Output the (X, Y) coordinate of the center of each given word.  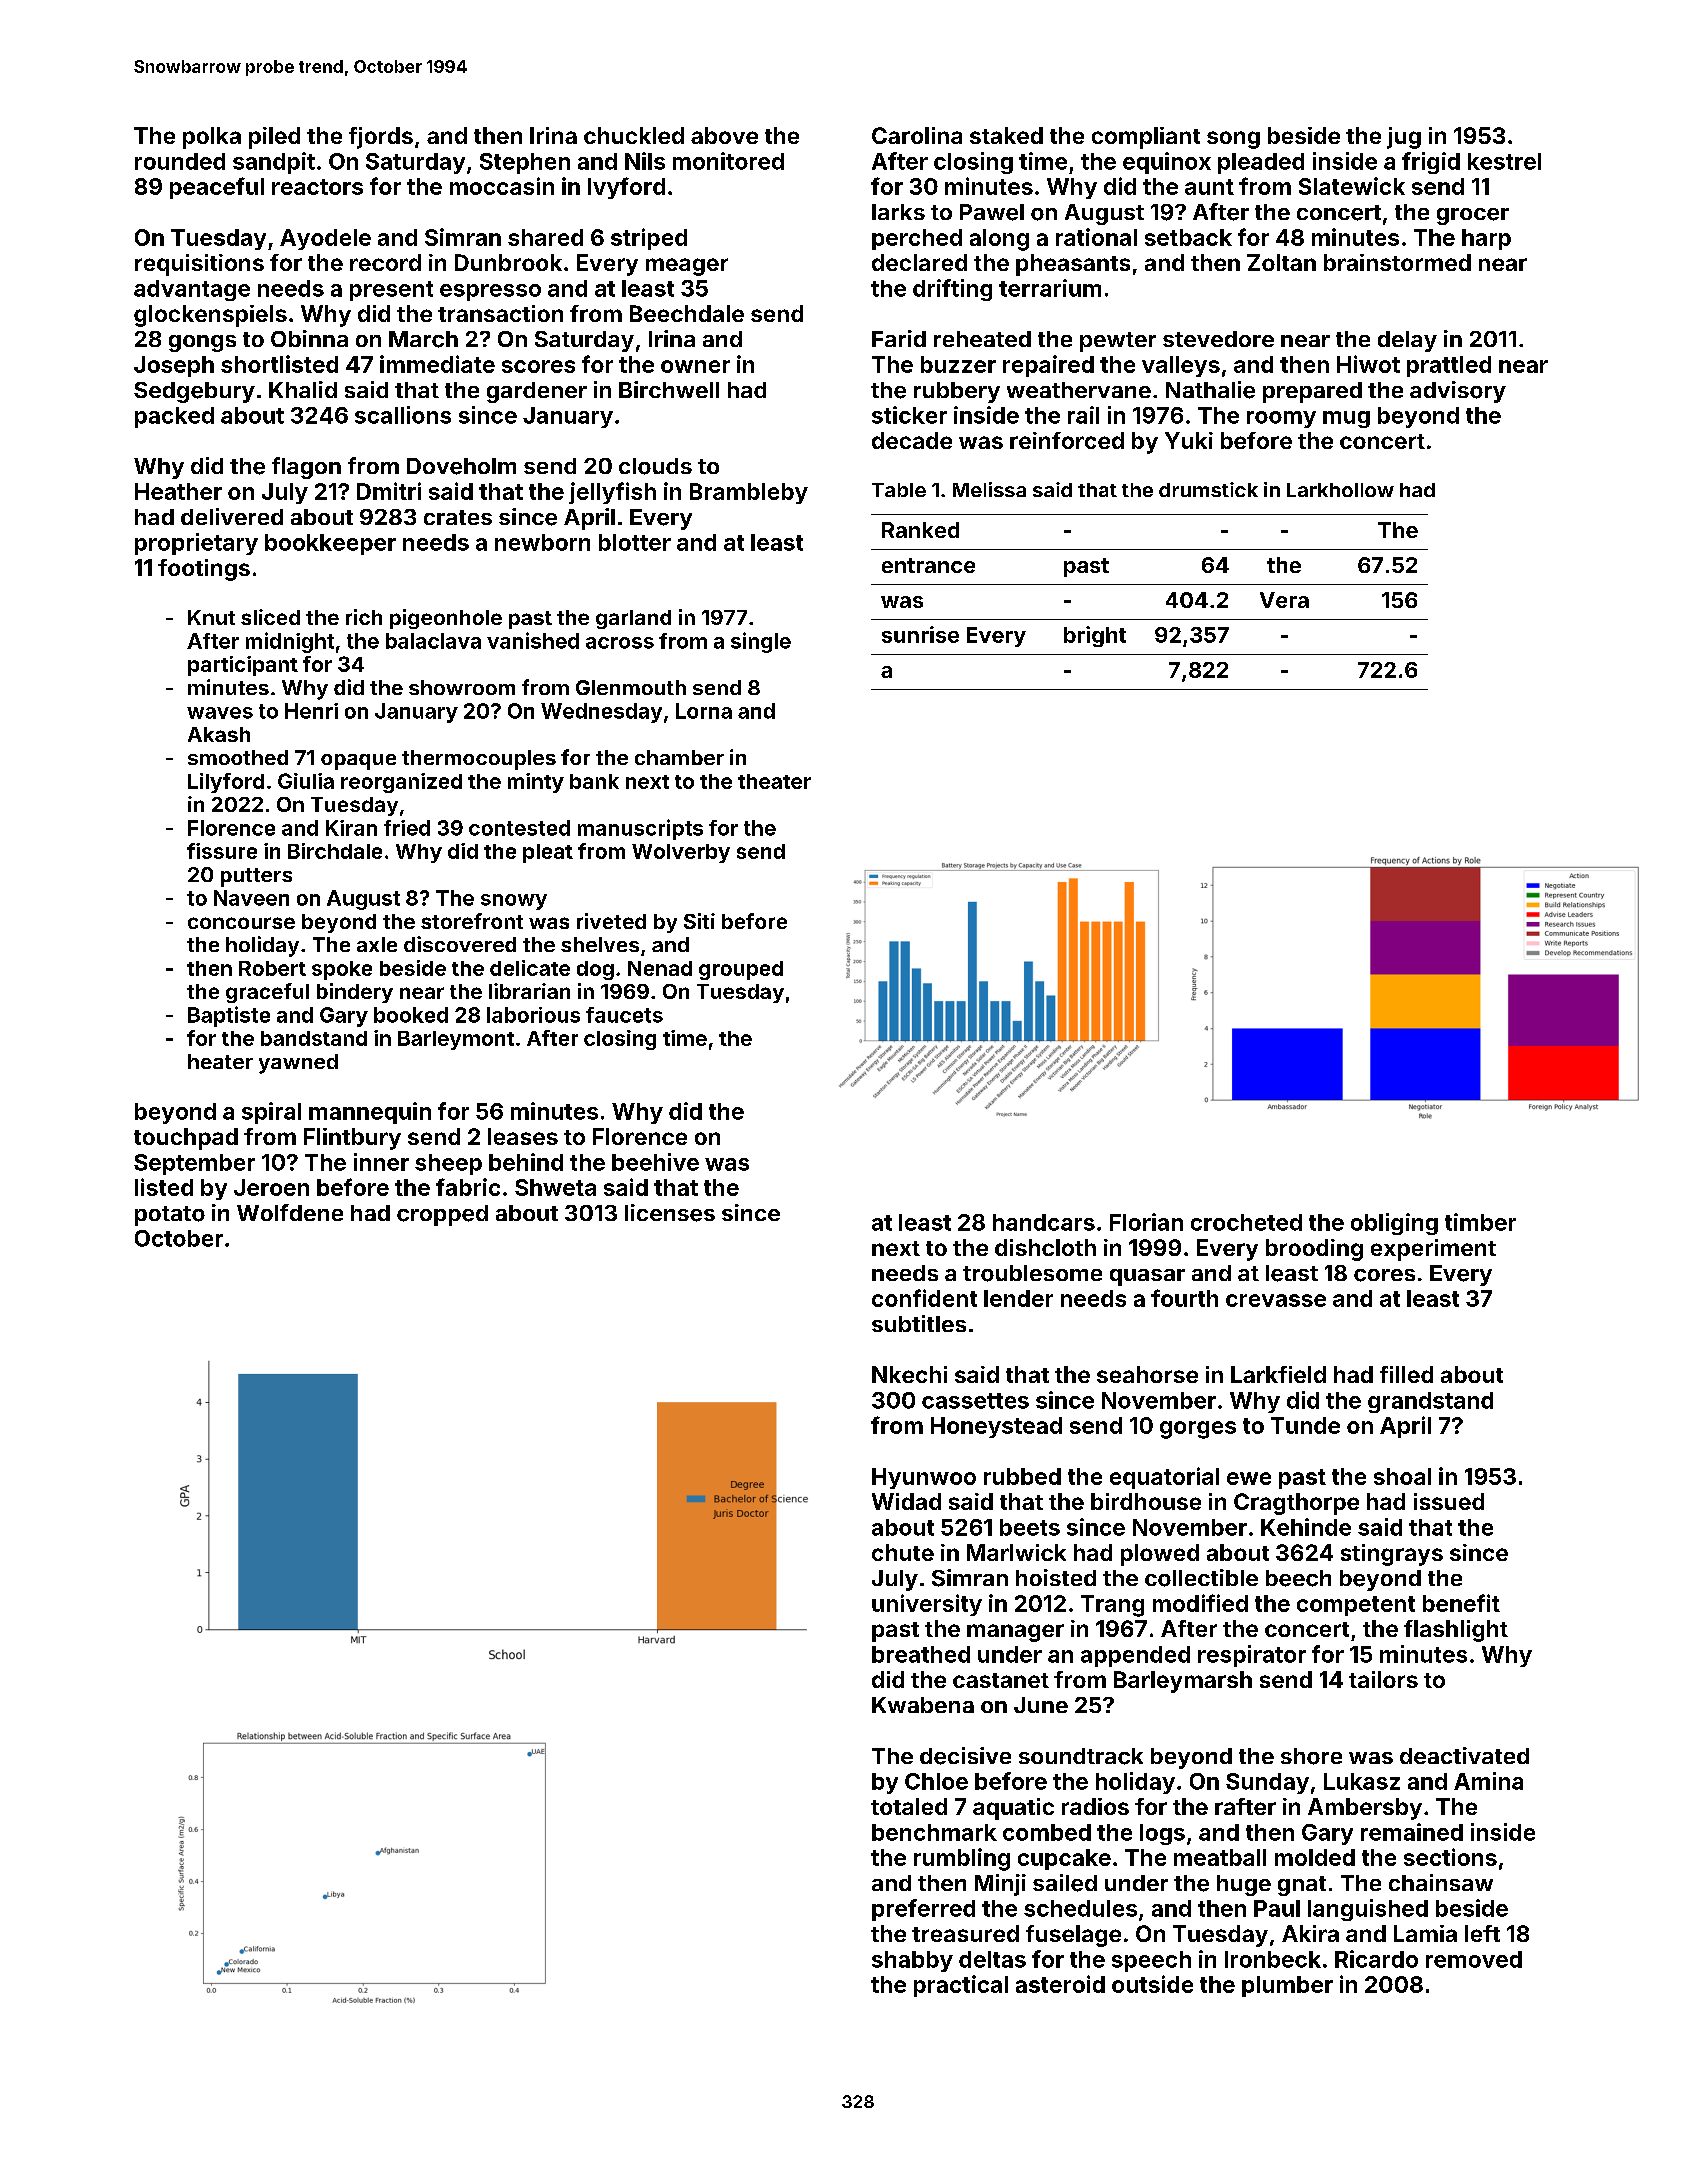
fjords (381, 138)
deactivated (1464, 1755)
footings (204, 570)
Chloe (936, 1781)
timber (1480, 1222)
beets (1030, 1527)
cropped (442, 1215)
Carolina (917, 135)
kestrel (1504, 161)
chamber (679, 757)
